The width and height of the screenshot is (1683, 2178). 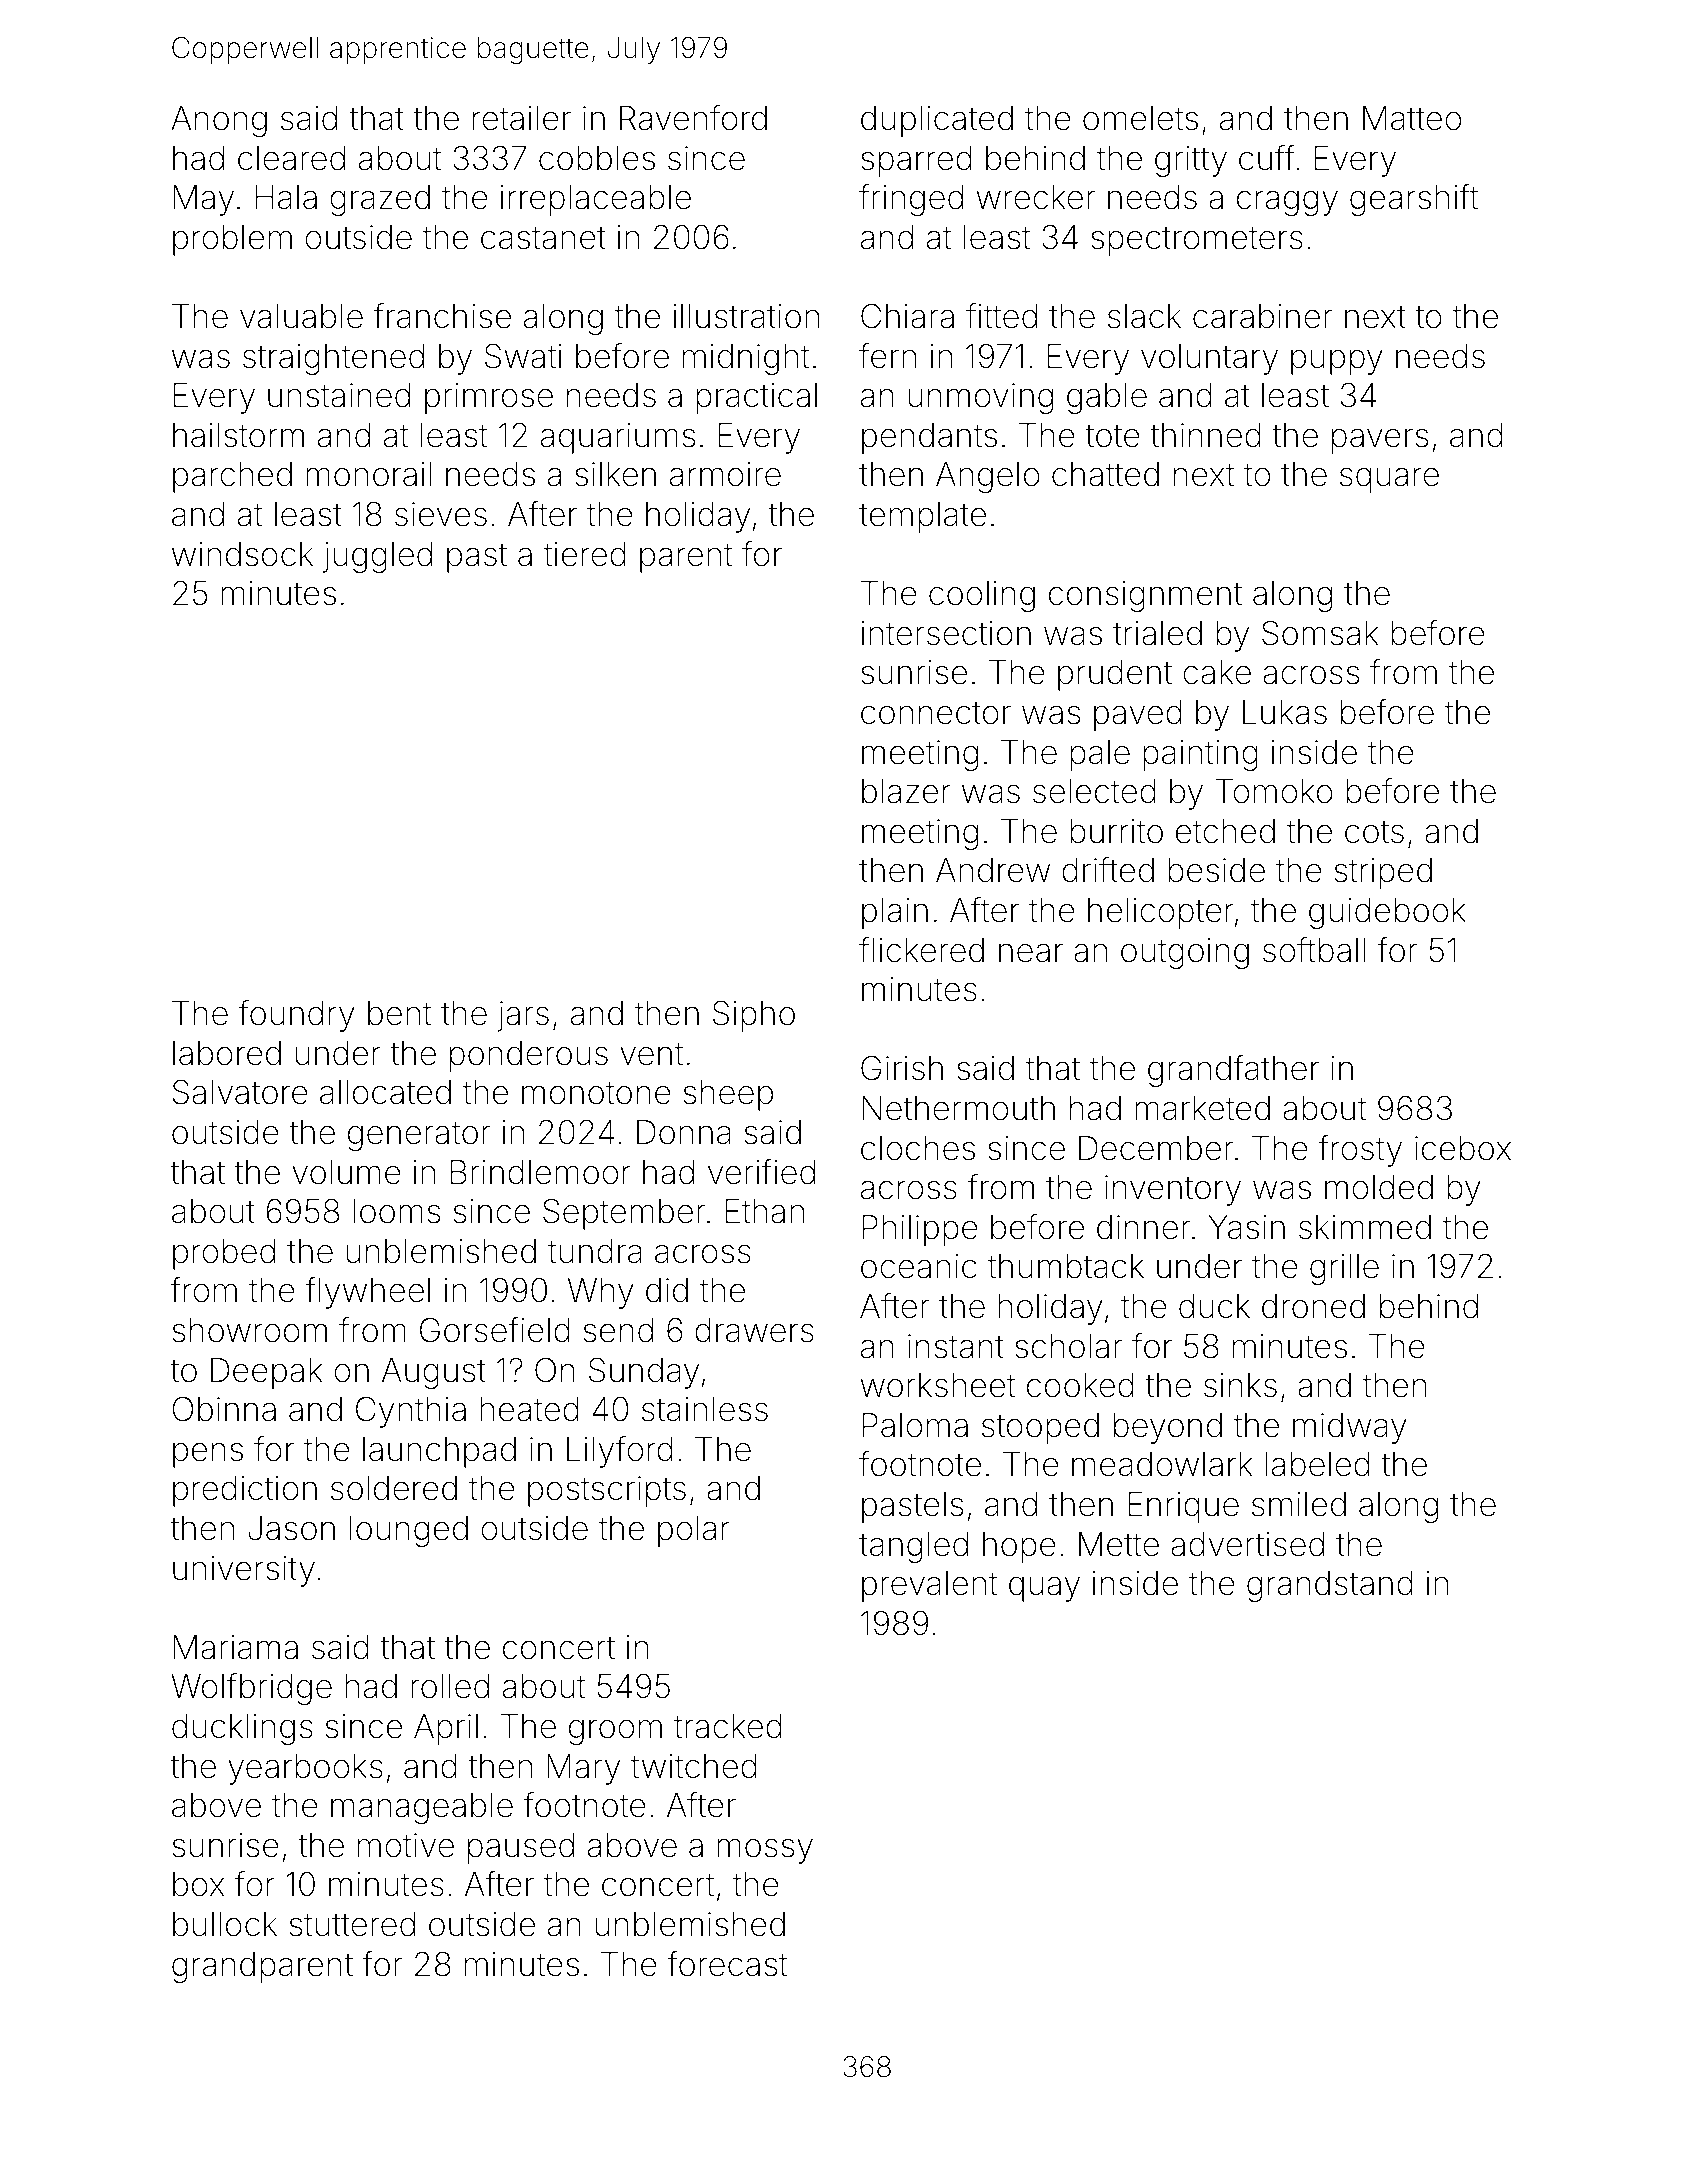 What do you see at coordinates (915, 1425) in the screenshot?
I see `Paloma` at bounding box center [915, 1425].
